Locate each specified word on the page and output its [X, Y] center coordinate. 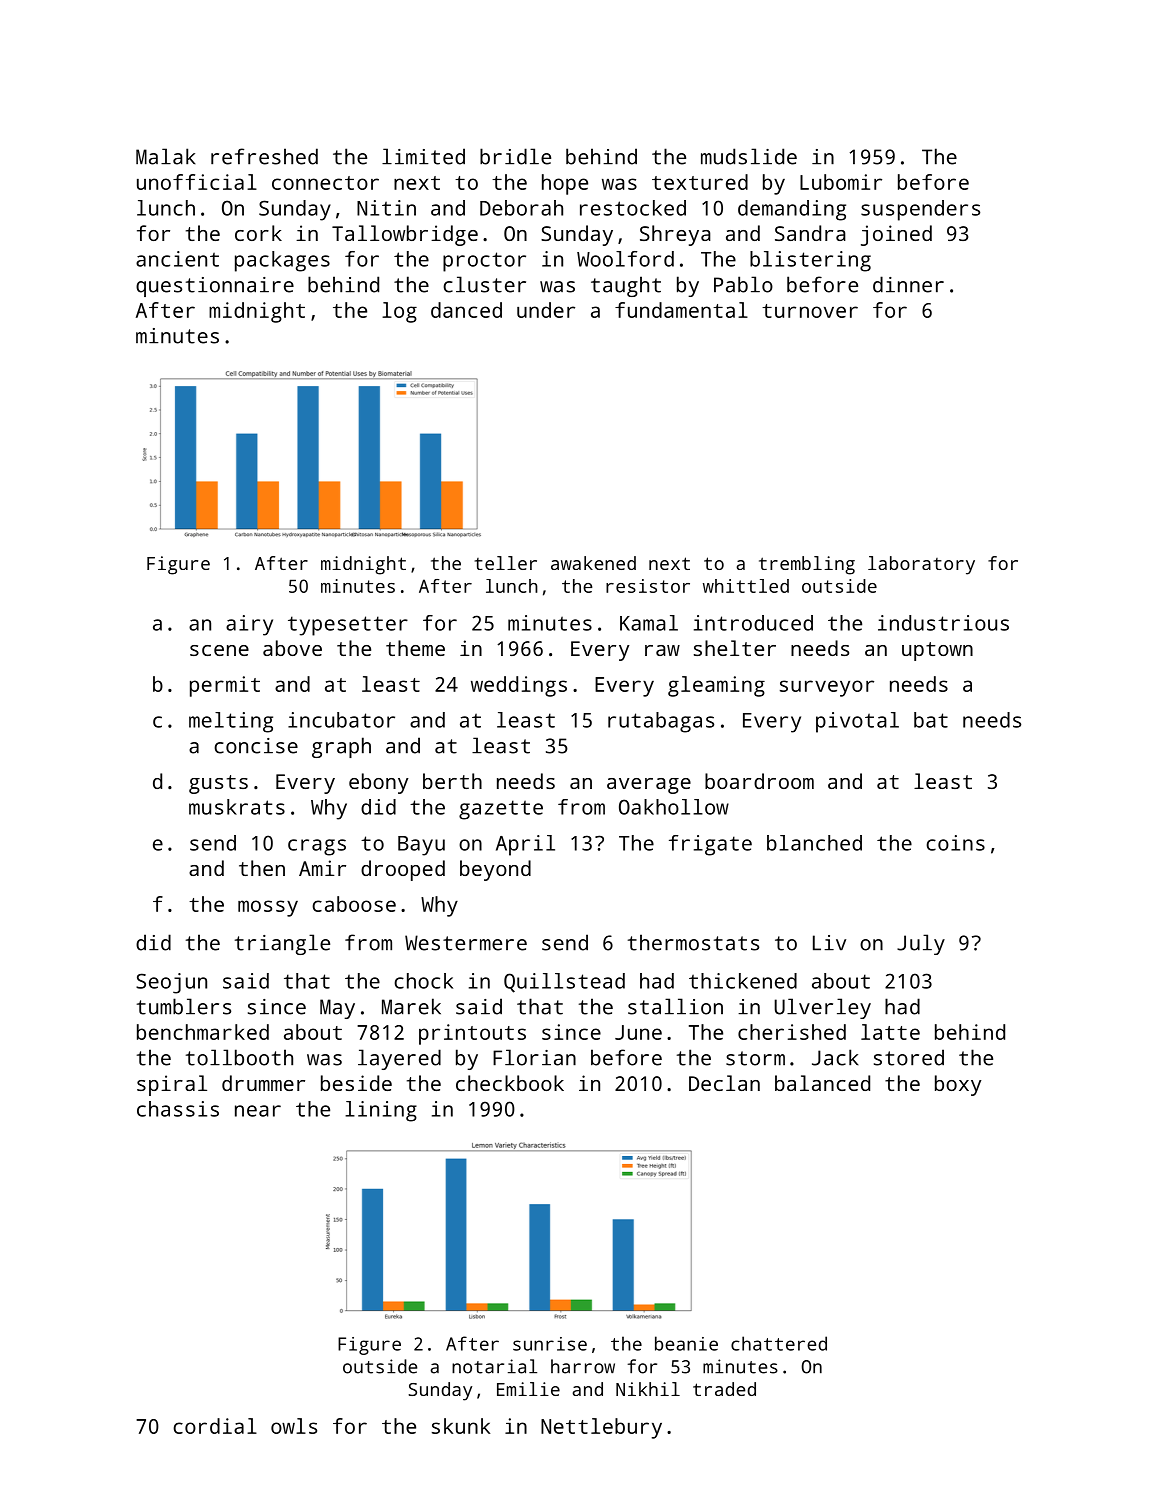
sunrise [550, 1344]
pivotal [857, 722]
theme [415, 648]
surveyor [827, 688]
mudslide [749, 156]
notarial [494, 1366]
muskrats [237, 807]
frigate [710, 845]
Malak [166, 156]
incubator [341, 720]
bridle [515, 156]
